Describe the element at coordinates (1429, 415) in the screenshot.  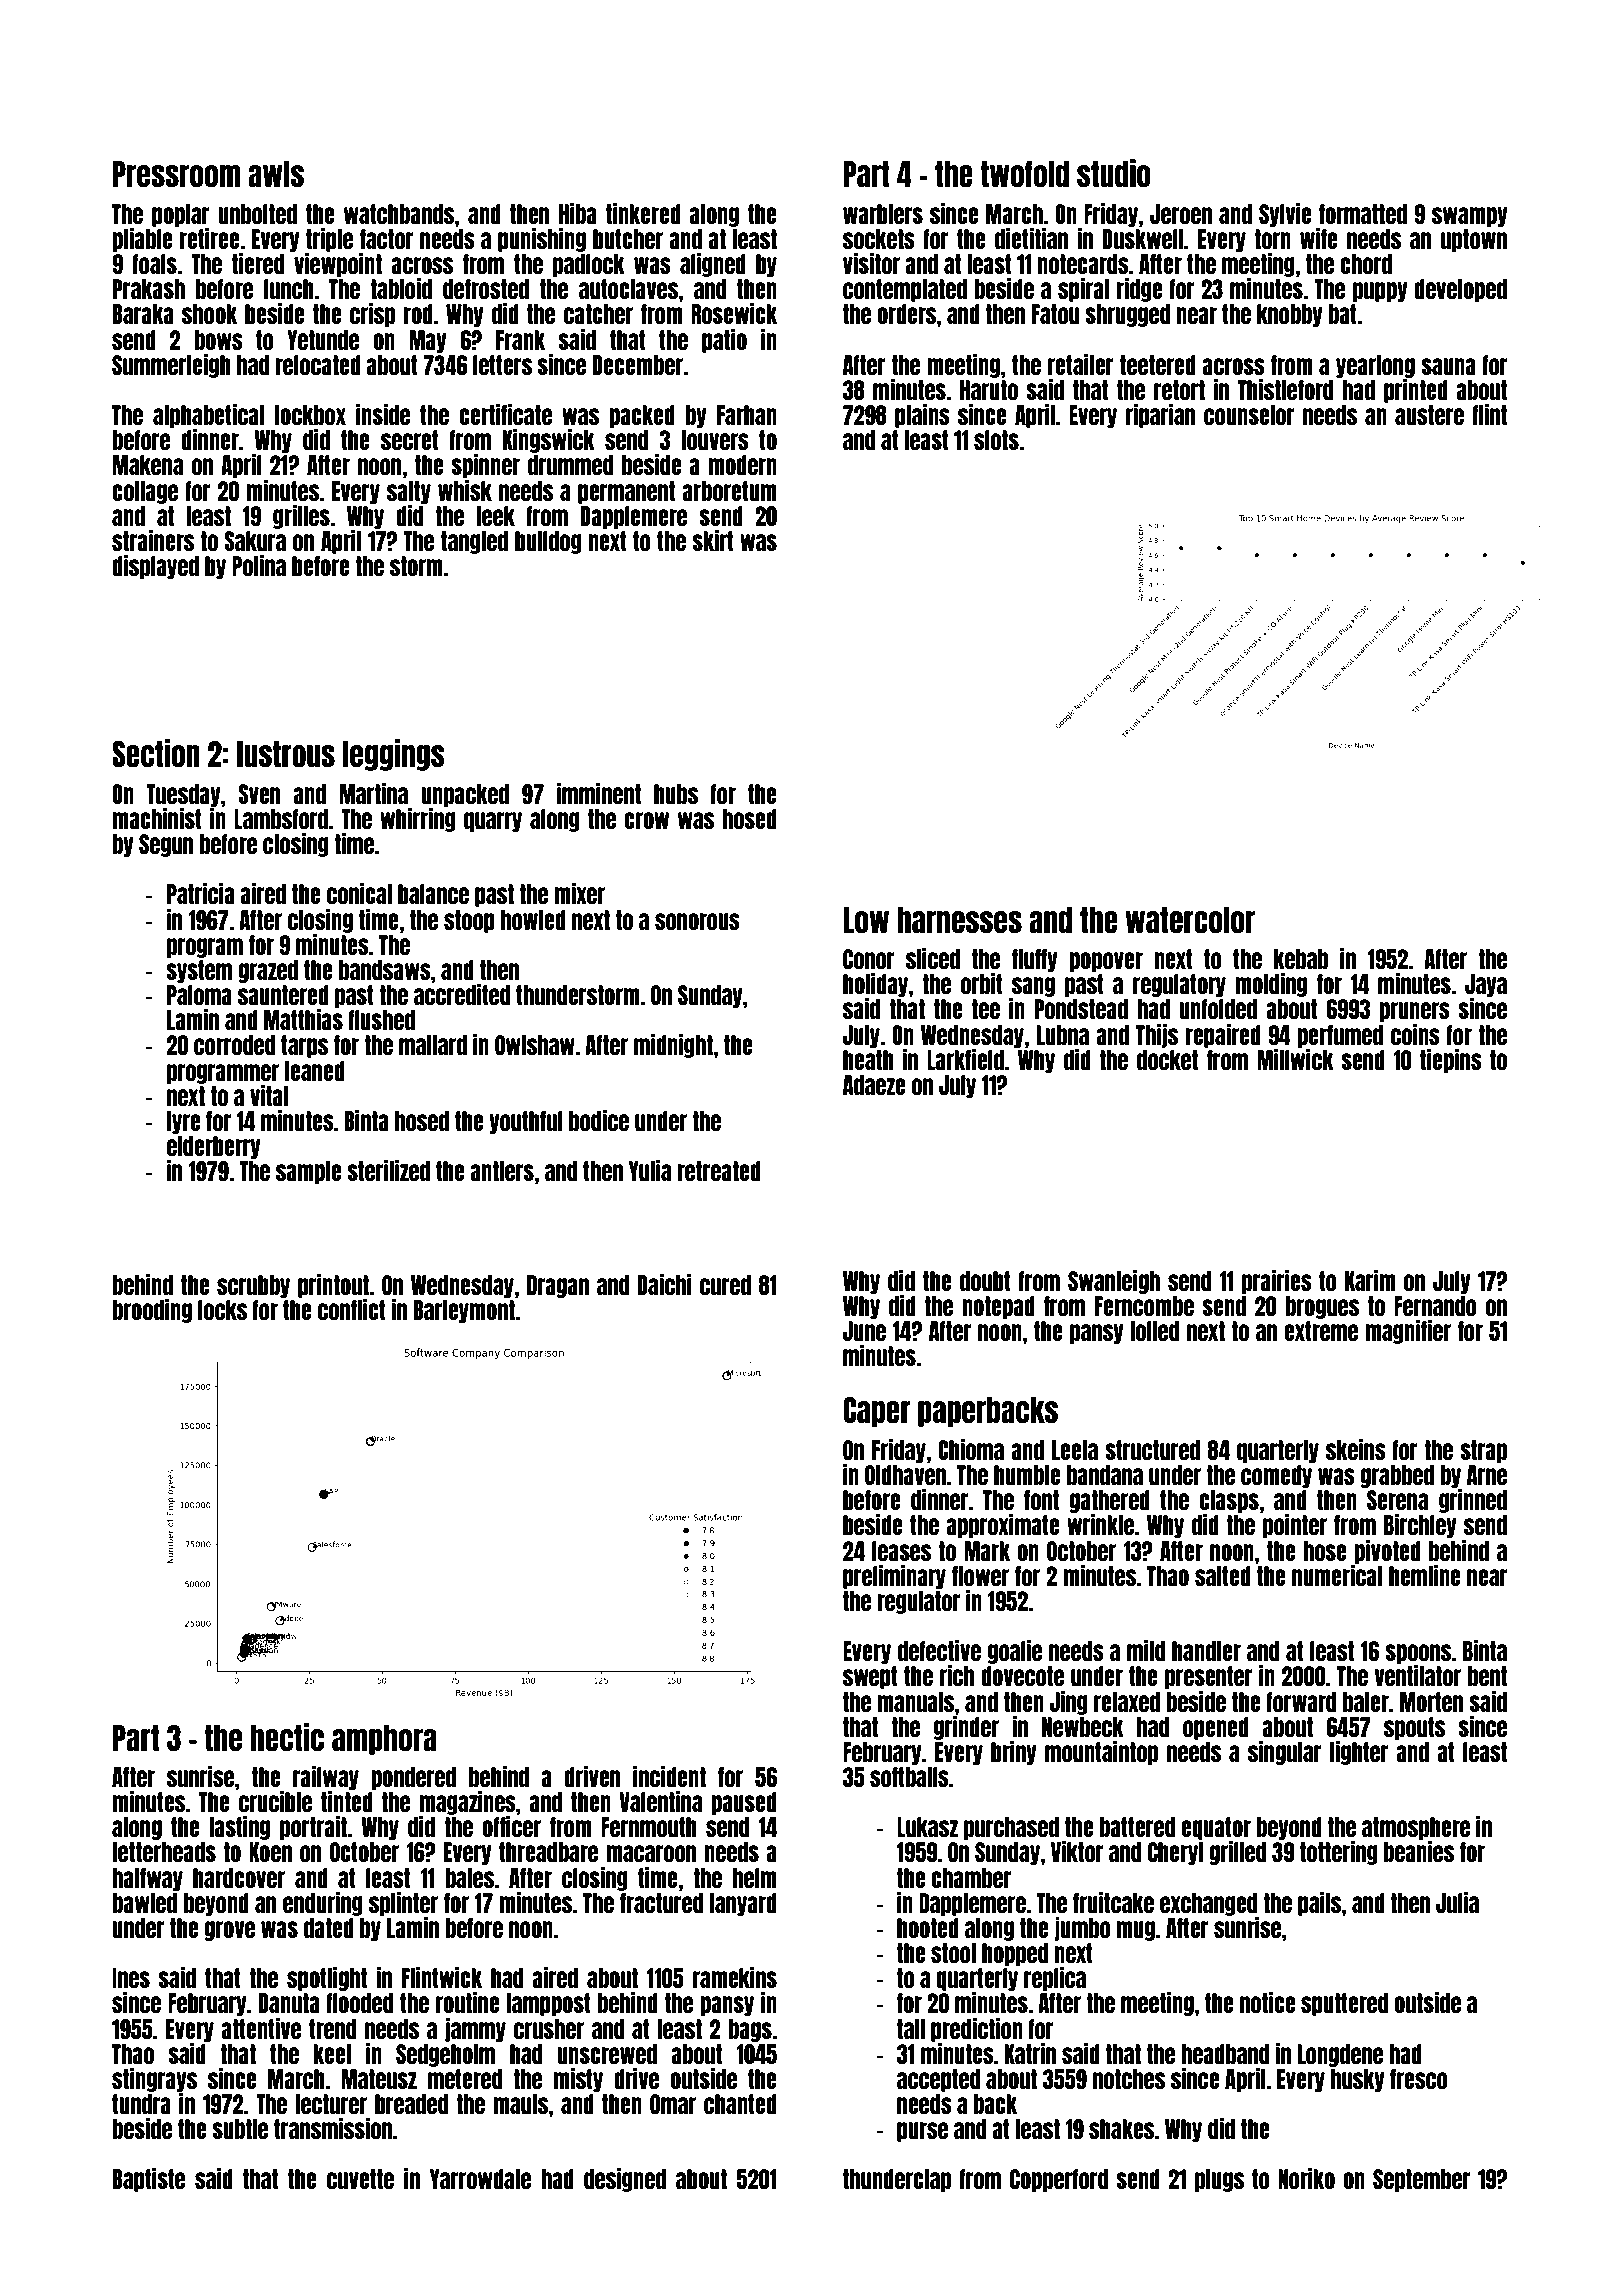
I see `austere` at that location.
